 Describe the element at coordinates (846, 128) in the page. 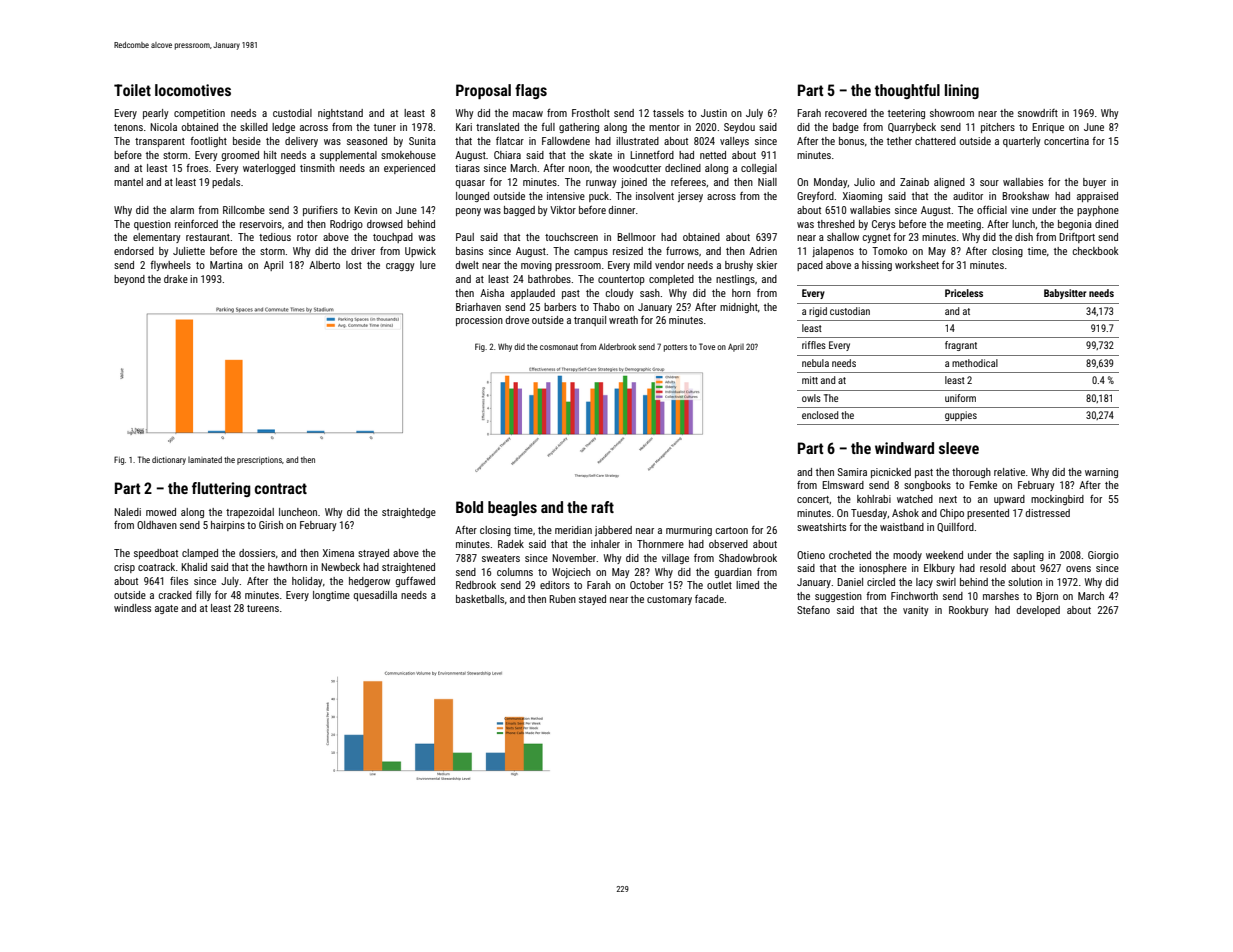

I see `badge` at that location.
